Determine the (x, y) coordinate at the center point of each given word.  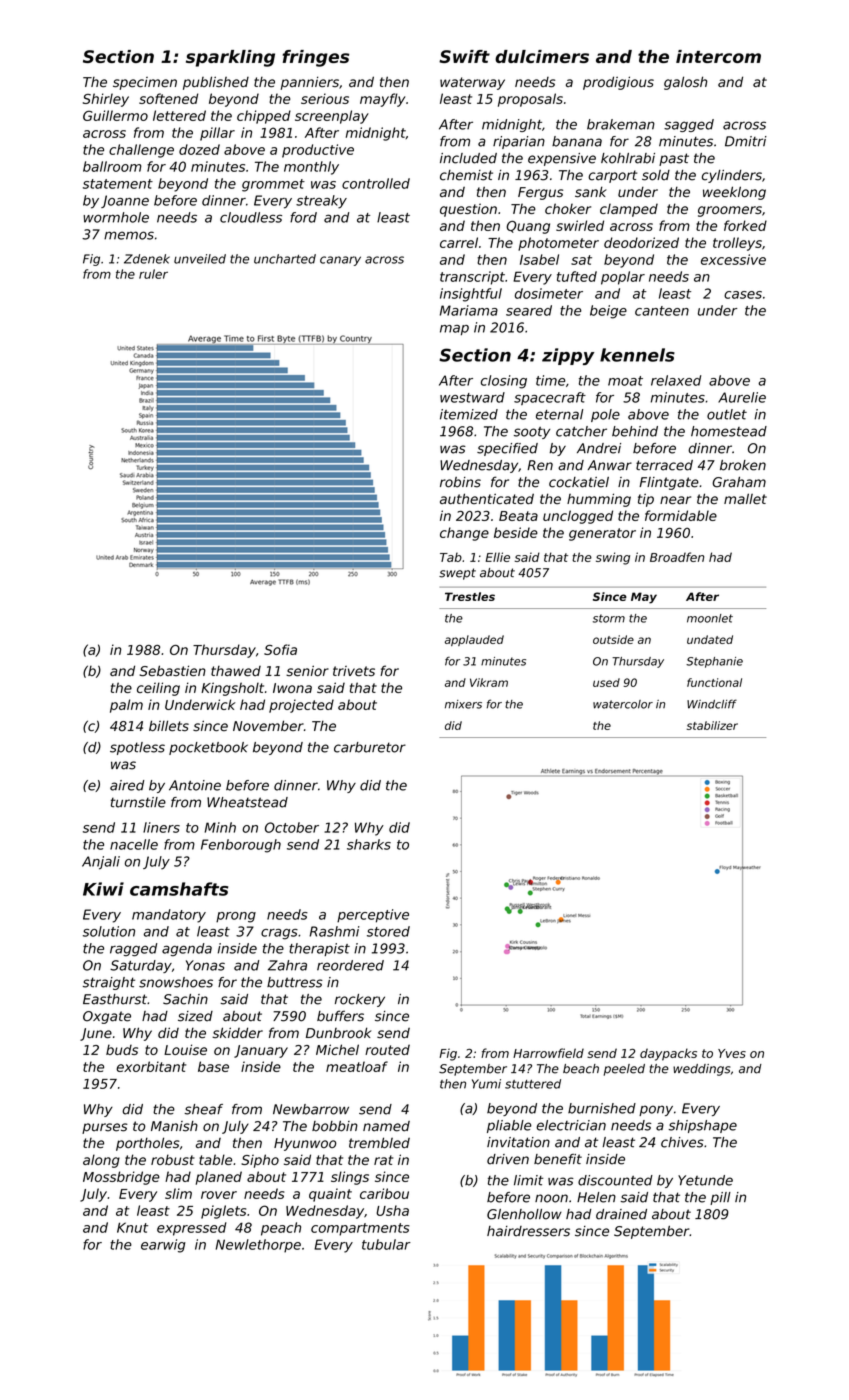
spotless (137, 748)
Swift (464, 56)
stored (388, 931)
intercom (718, 56)
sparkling (230, 58)
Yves (732, 1053)
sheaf (203, 1109)
